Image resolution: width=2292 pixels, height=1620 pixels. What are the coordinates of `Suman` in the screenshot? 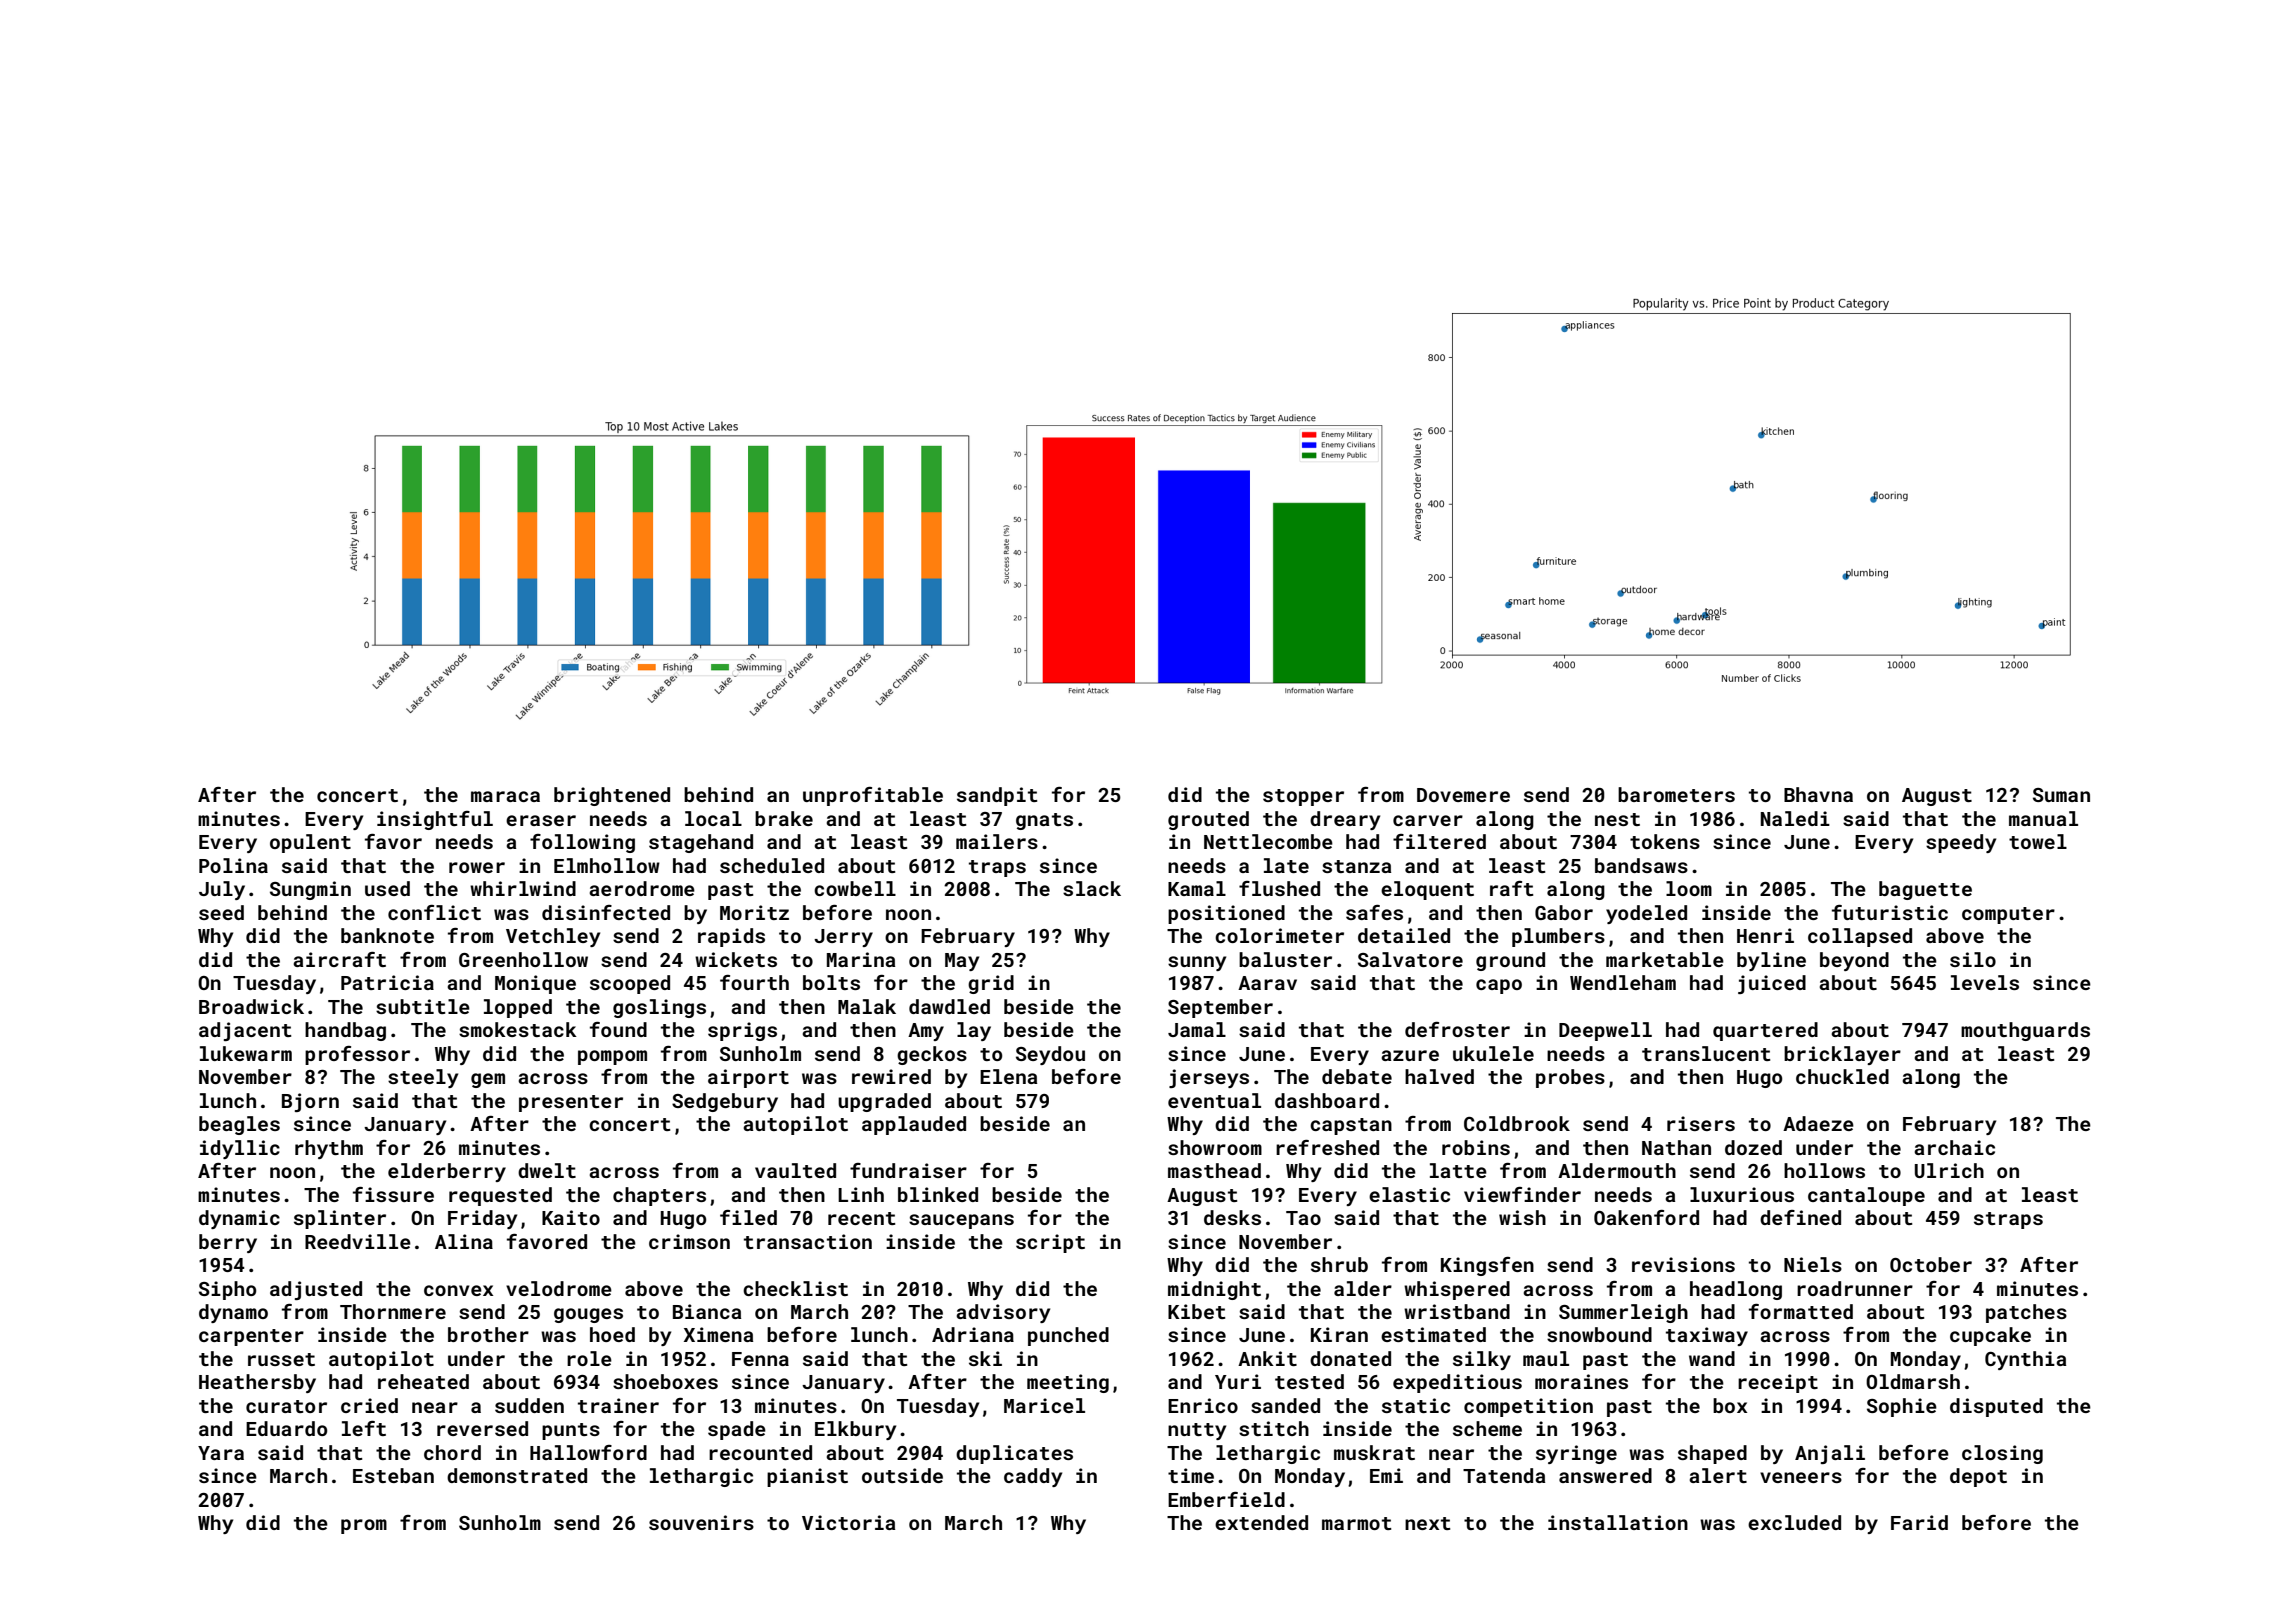 It's located at (2061, 795).
